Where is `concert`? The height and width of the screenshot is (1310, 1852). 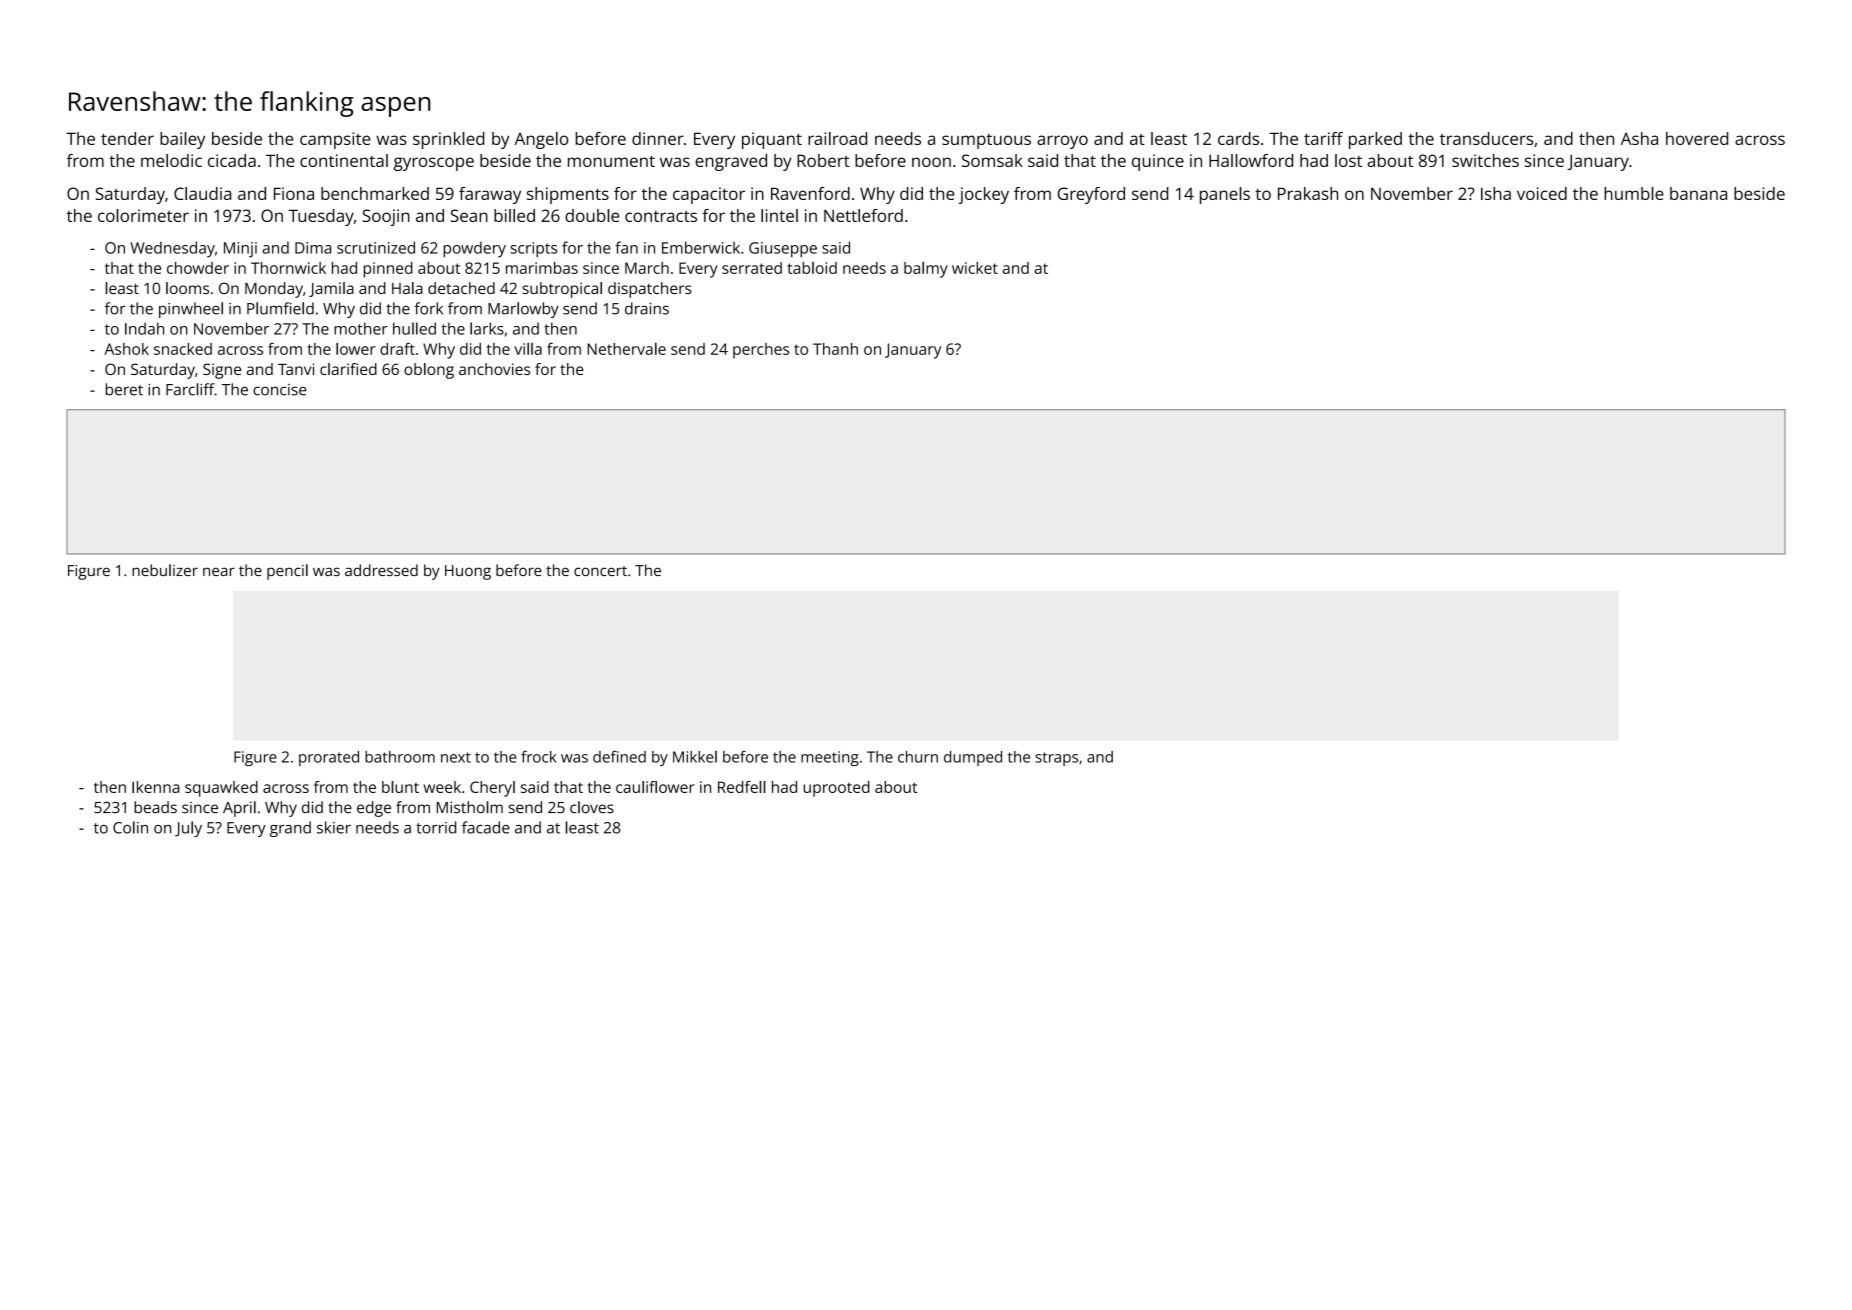
concert is located at coordinates (600, 571).
